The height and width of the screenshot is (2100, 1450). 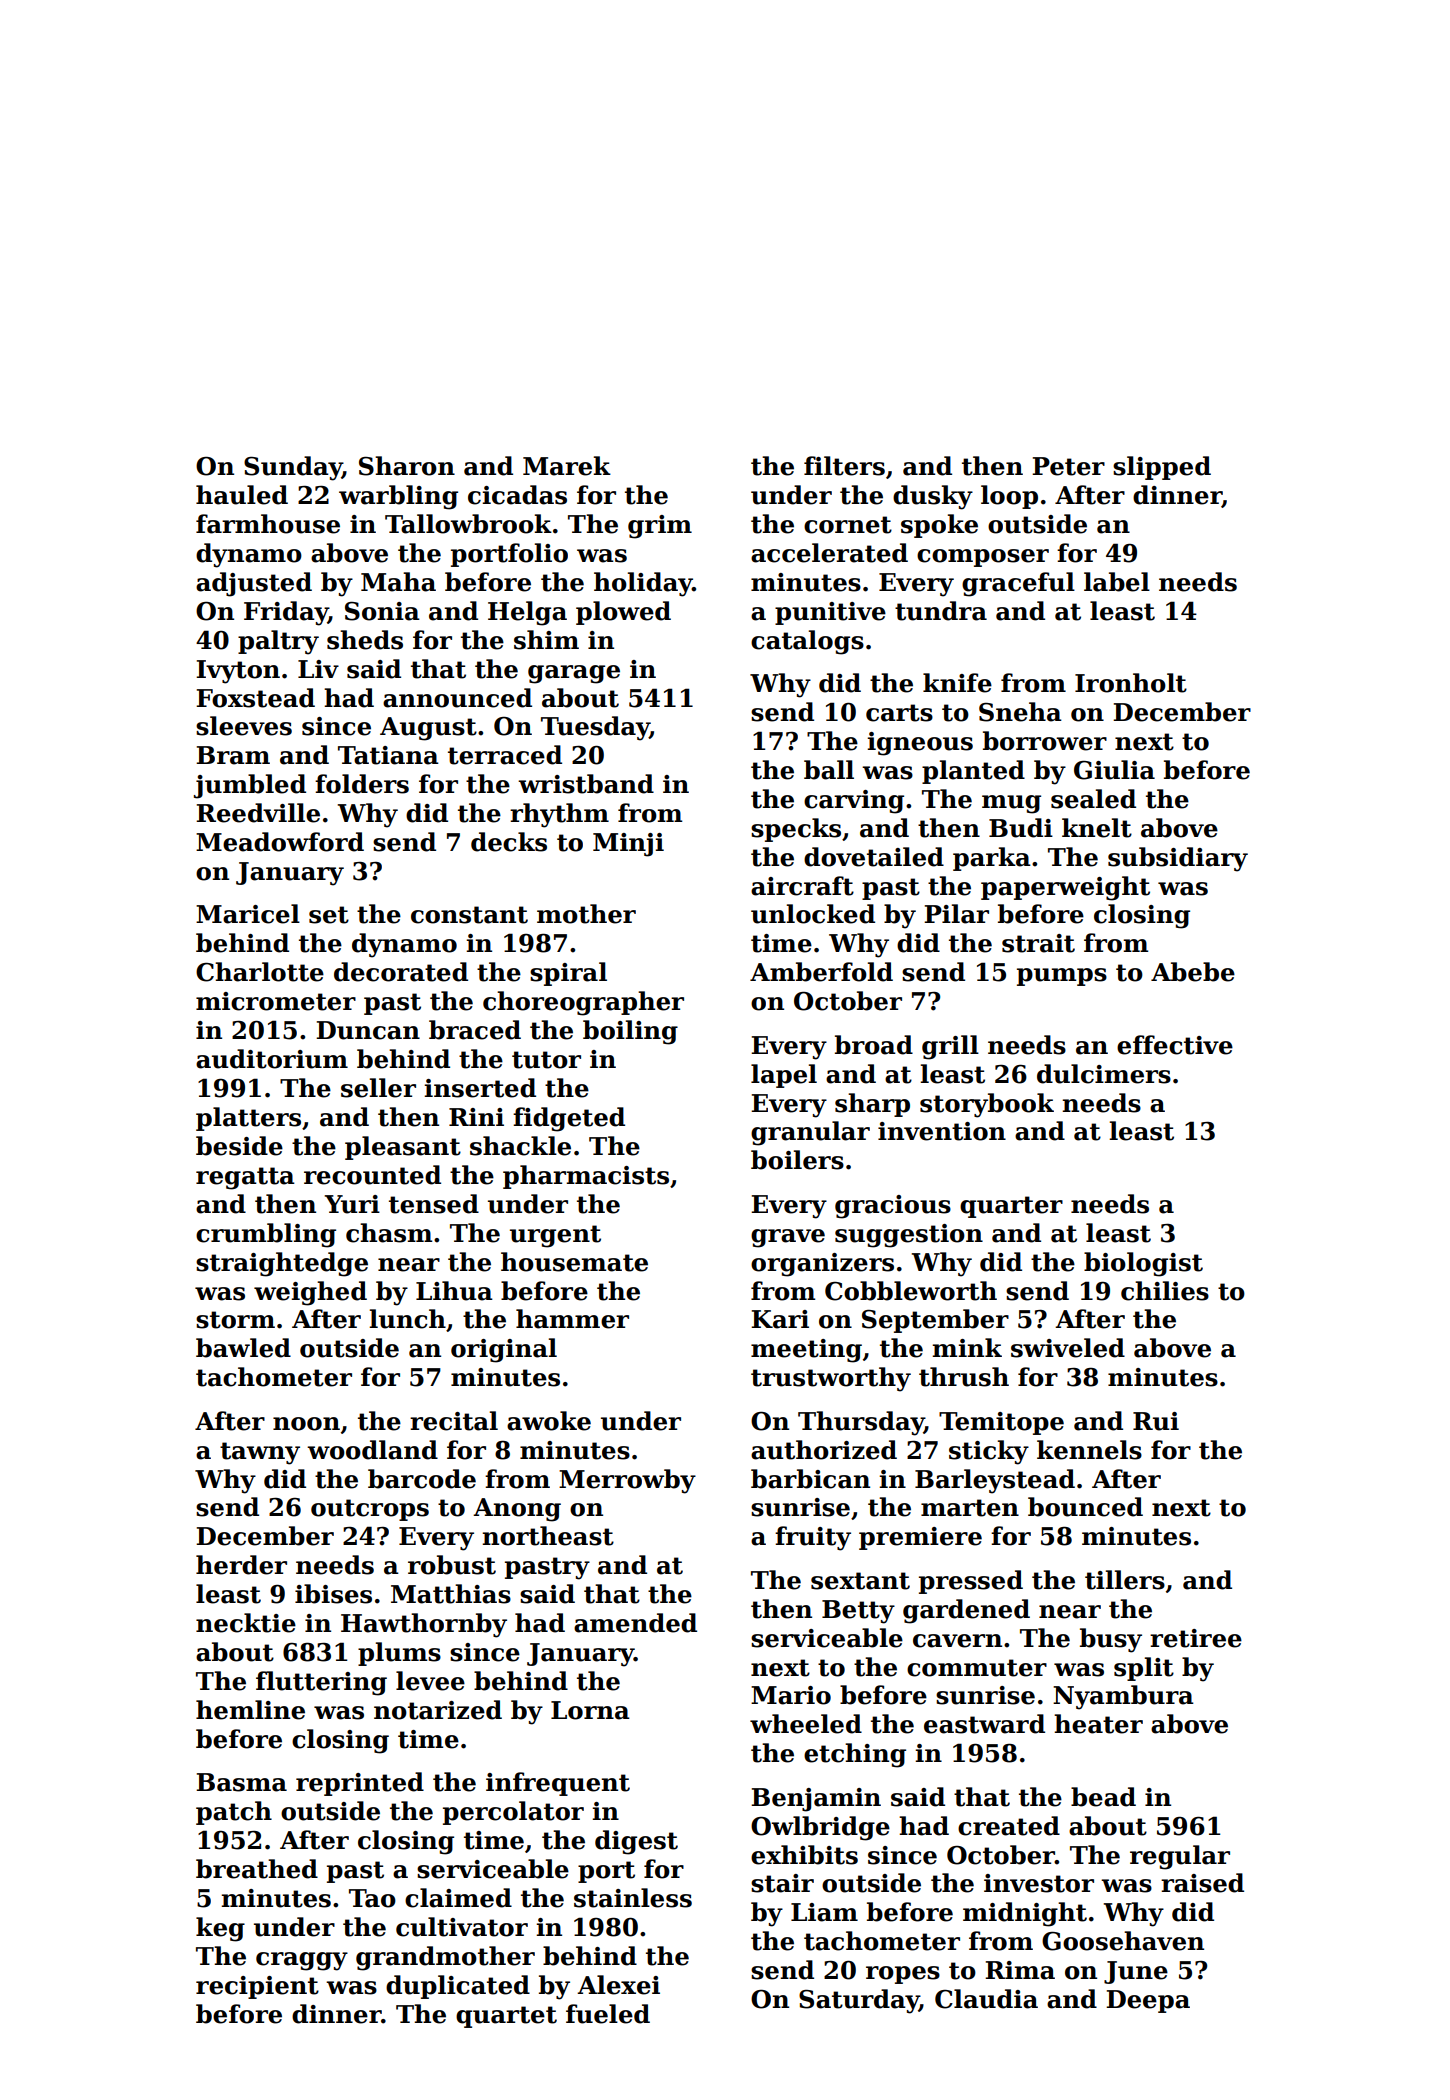 I want to click on stainless, so click(x=633, y=1898).
